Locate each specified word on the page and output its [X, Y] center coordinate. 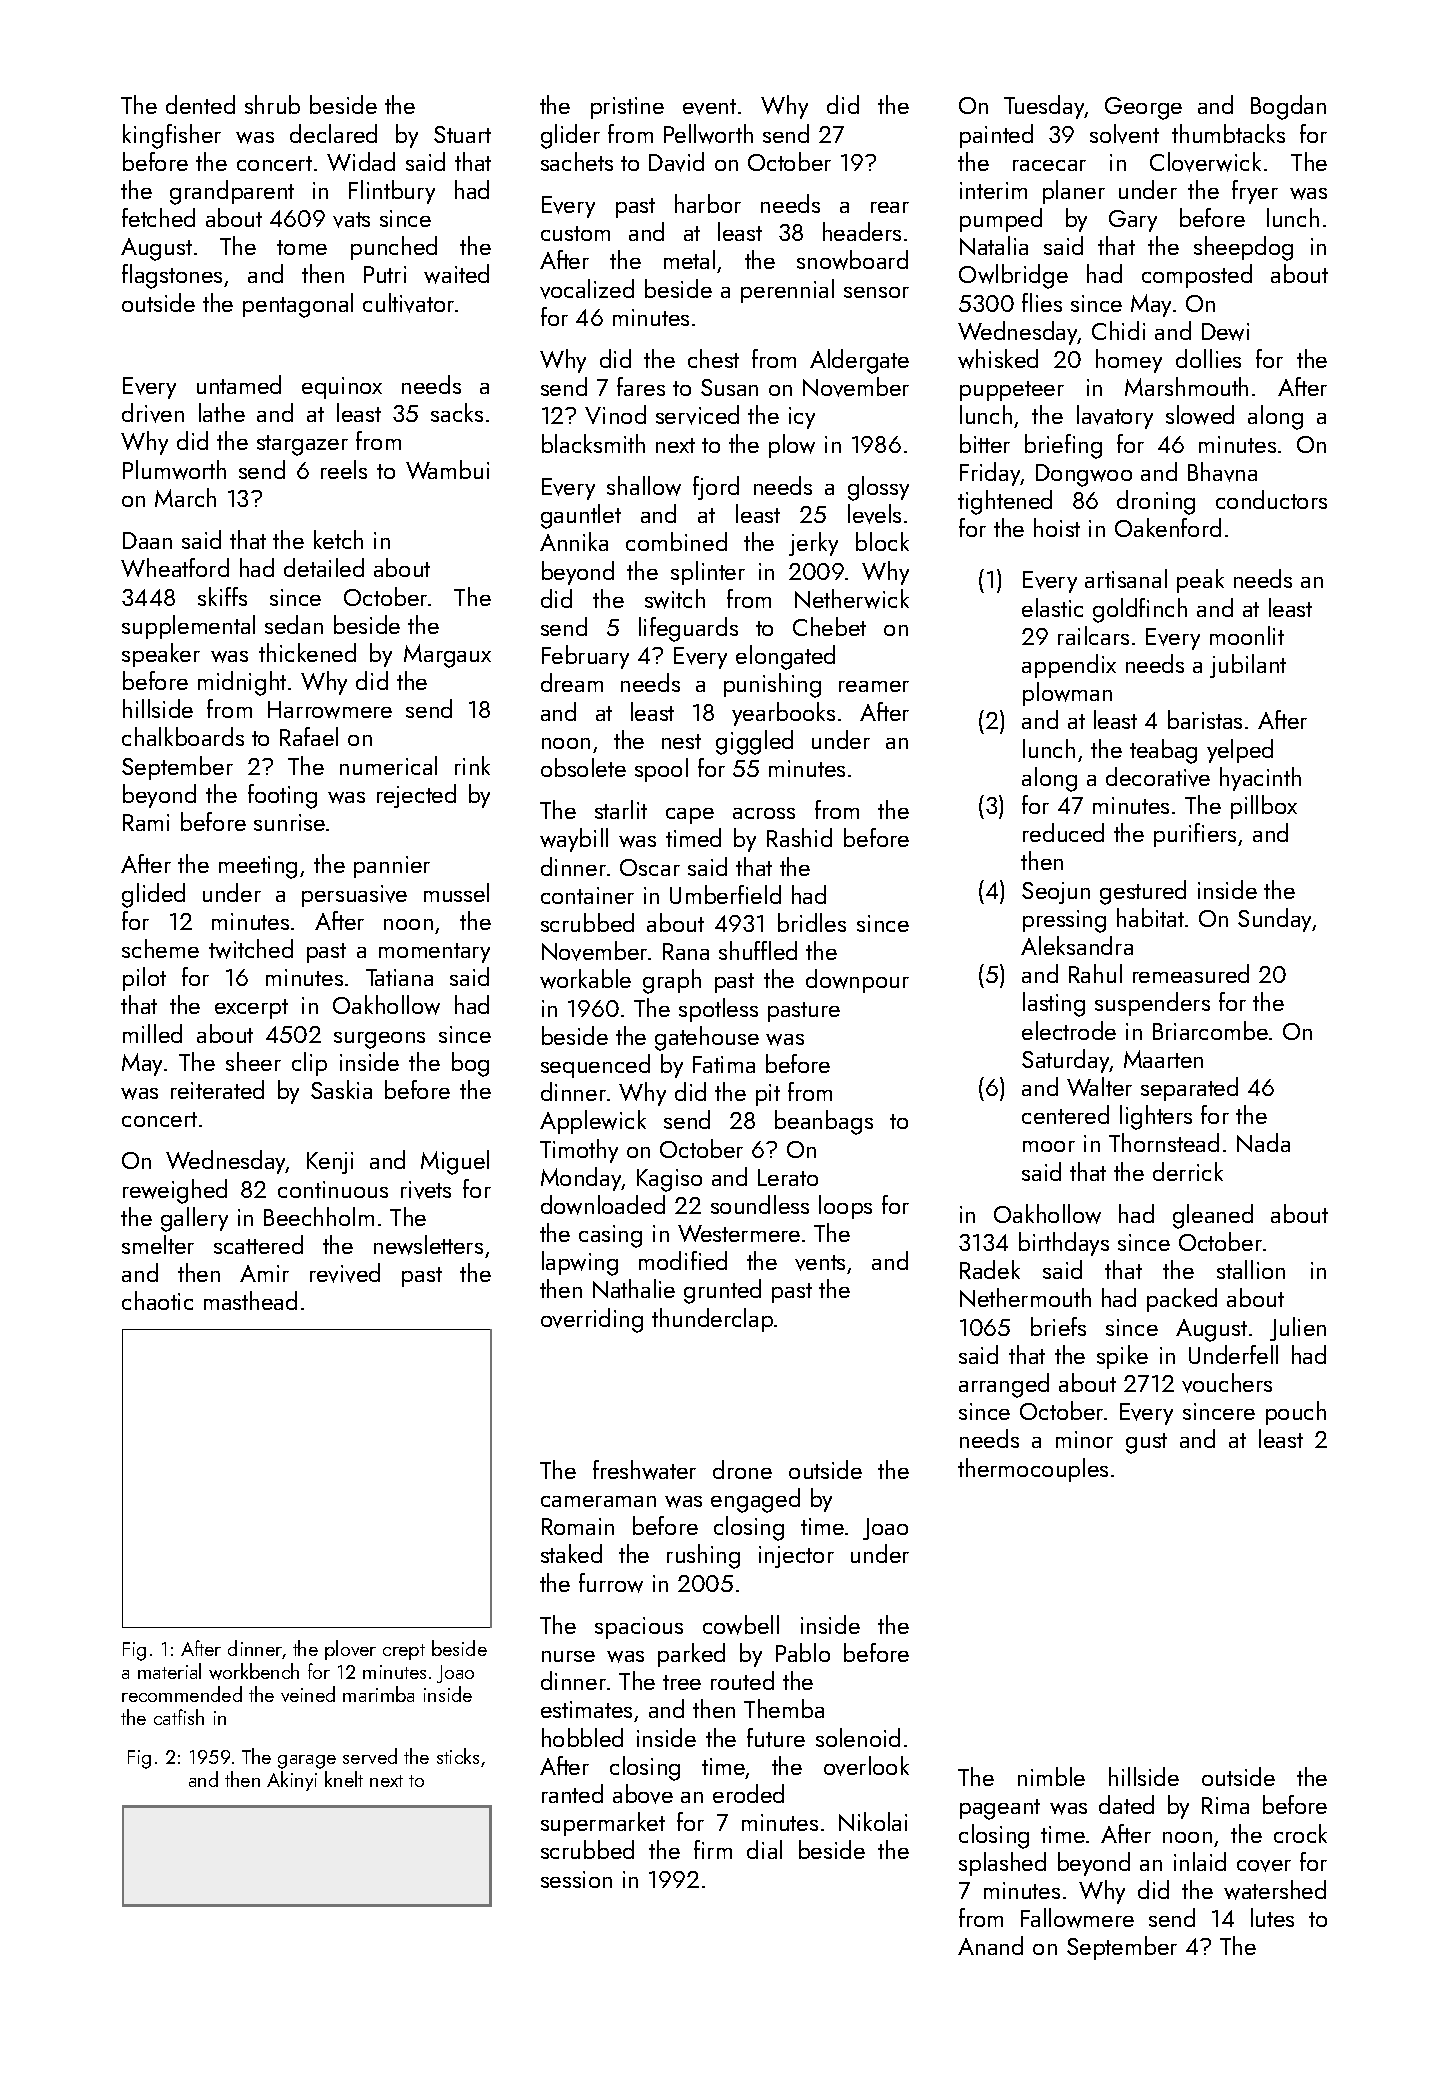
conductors [1271, 499]
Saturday [1066, 1061]
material [169, 1671]
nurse [568, 1656]
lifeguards [688, 629]
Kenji [330, 1163]
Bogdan [1288, 107]
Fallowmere [1077, 1918]
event [709, 107]
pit [768, 1095]
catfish [179, 1717]
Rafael [309, 736]
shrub [272, 104]
